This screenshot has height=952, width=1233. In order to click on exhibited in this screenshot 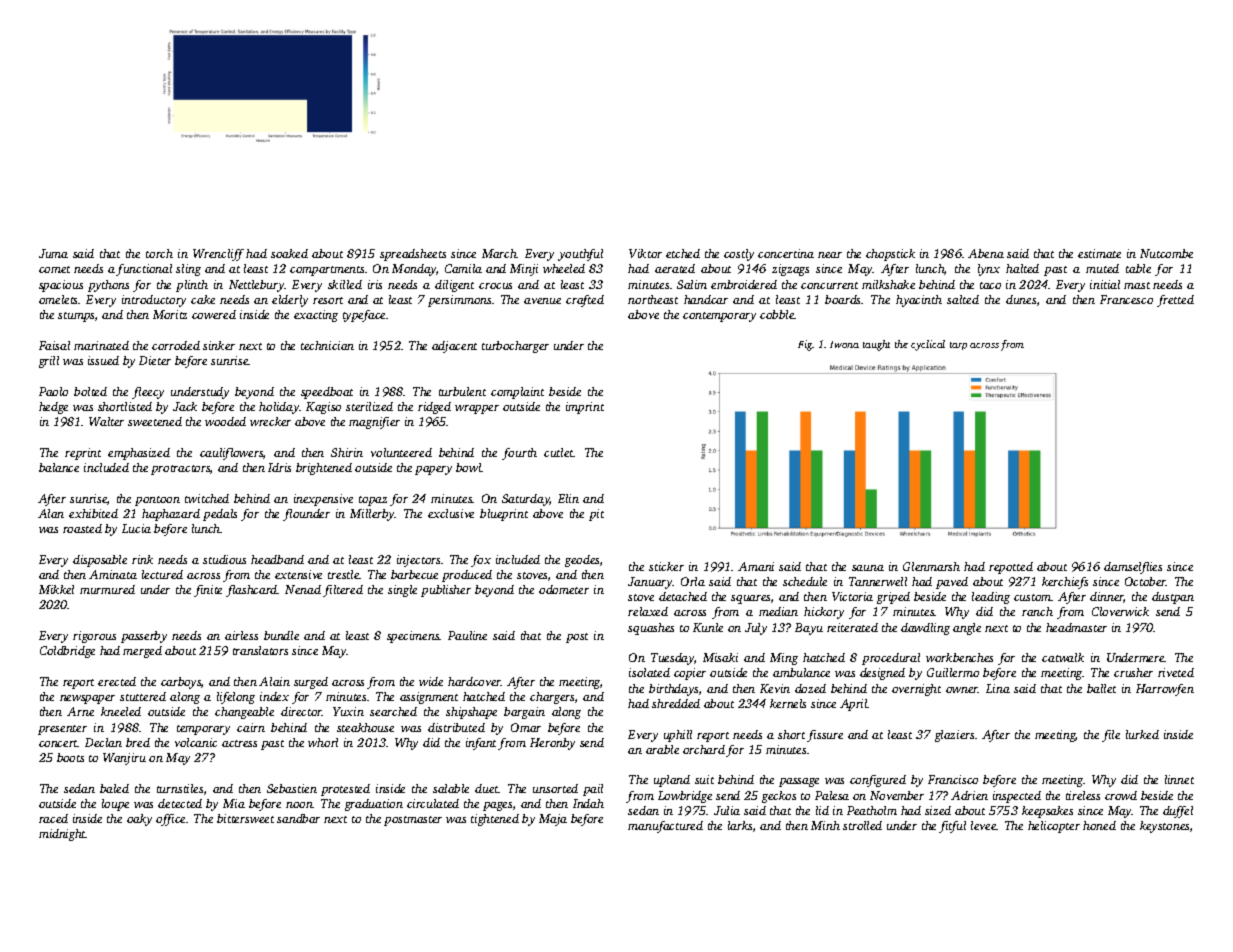, I will do `click(93, 513)`.
